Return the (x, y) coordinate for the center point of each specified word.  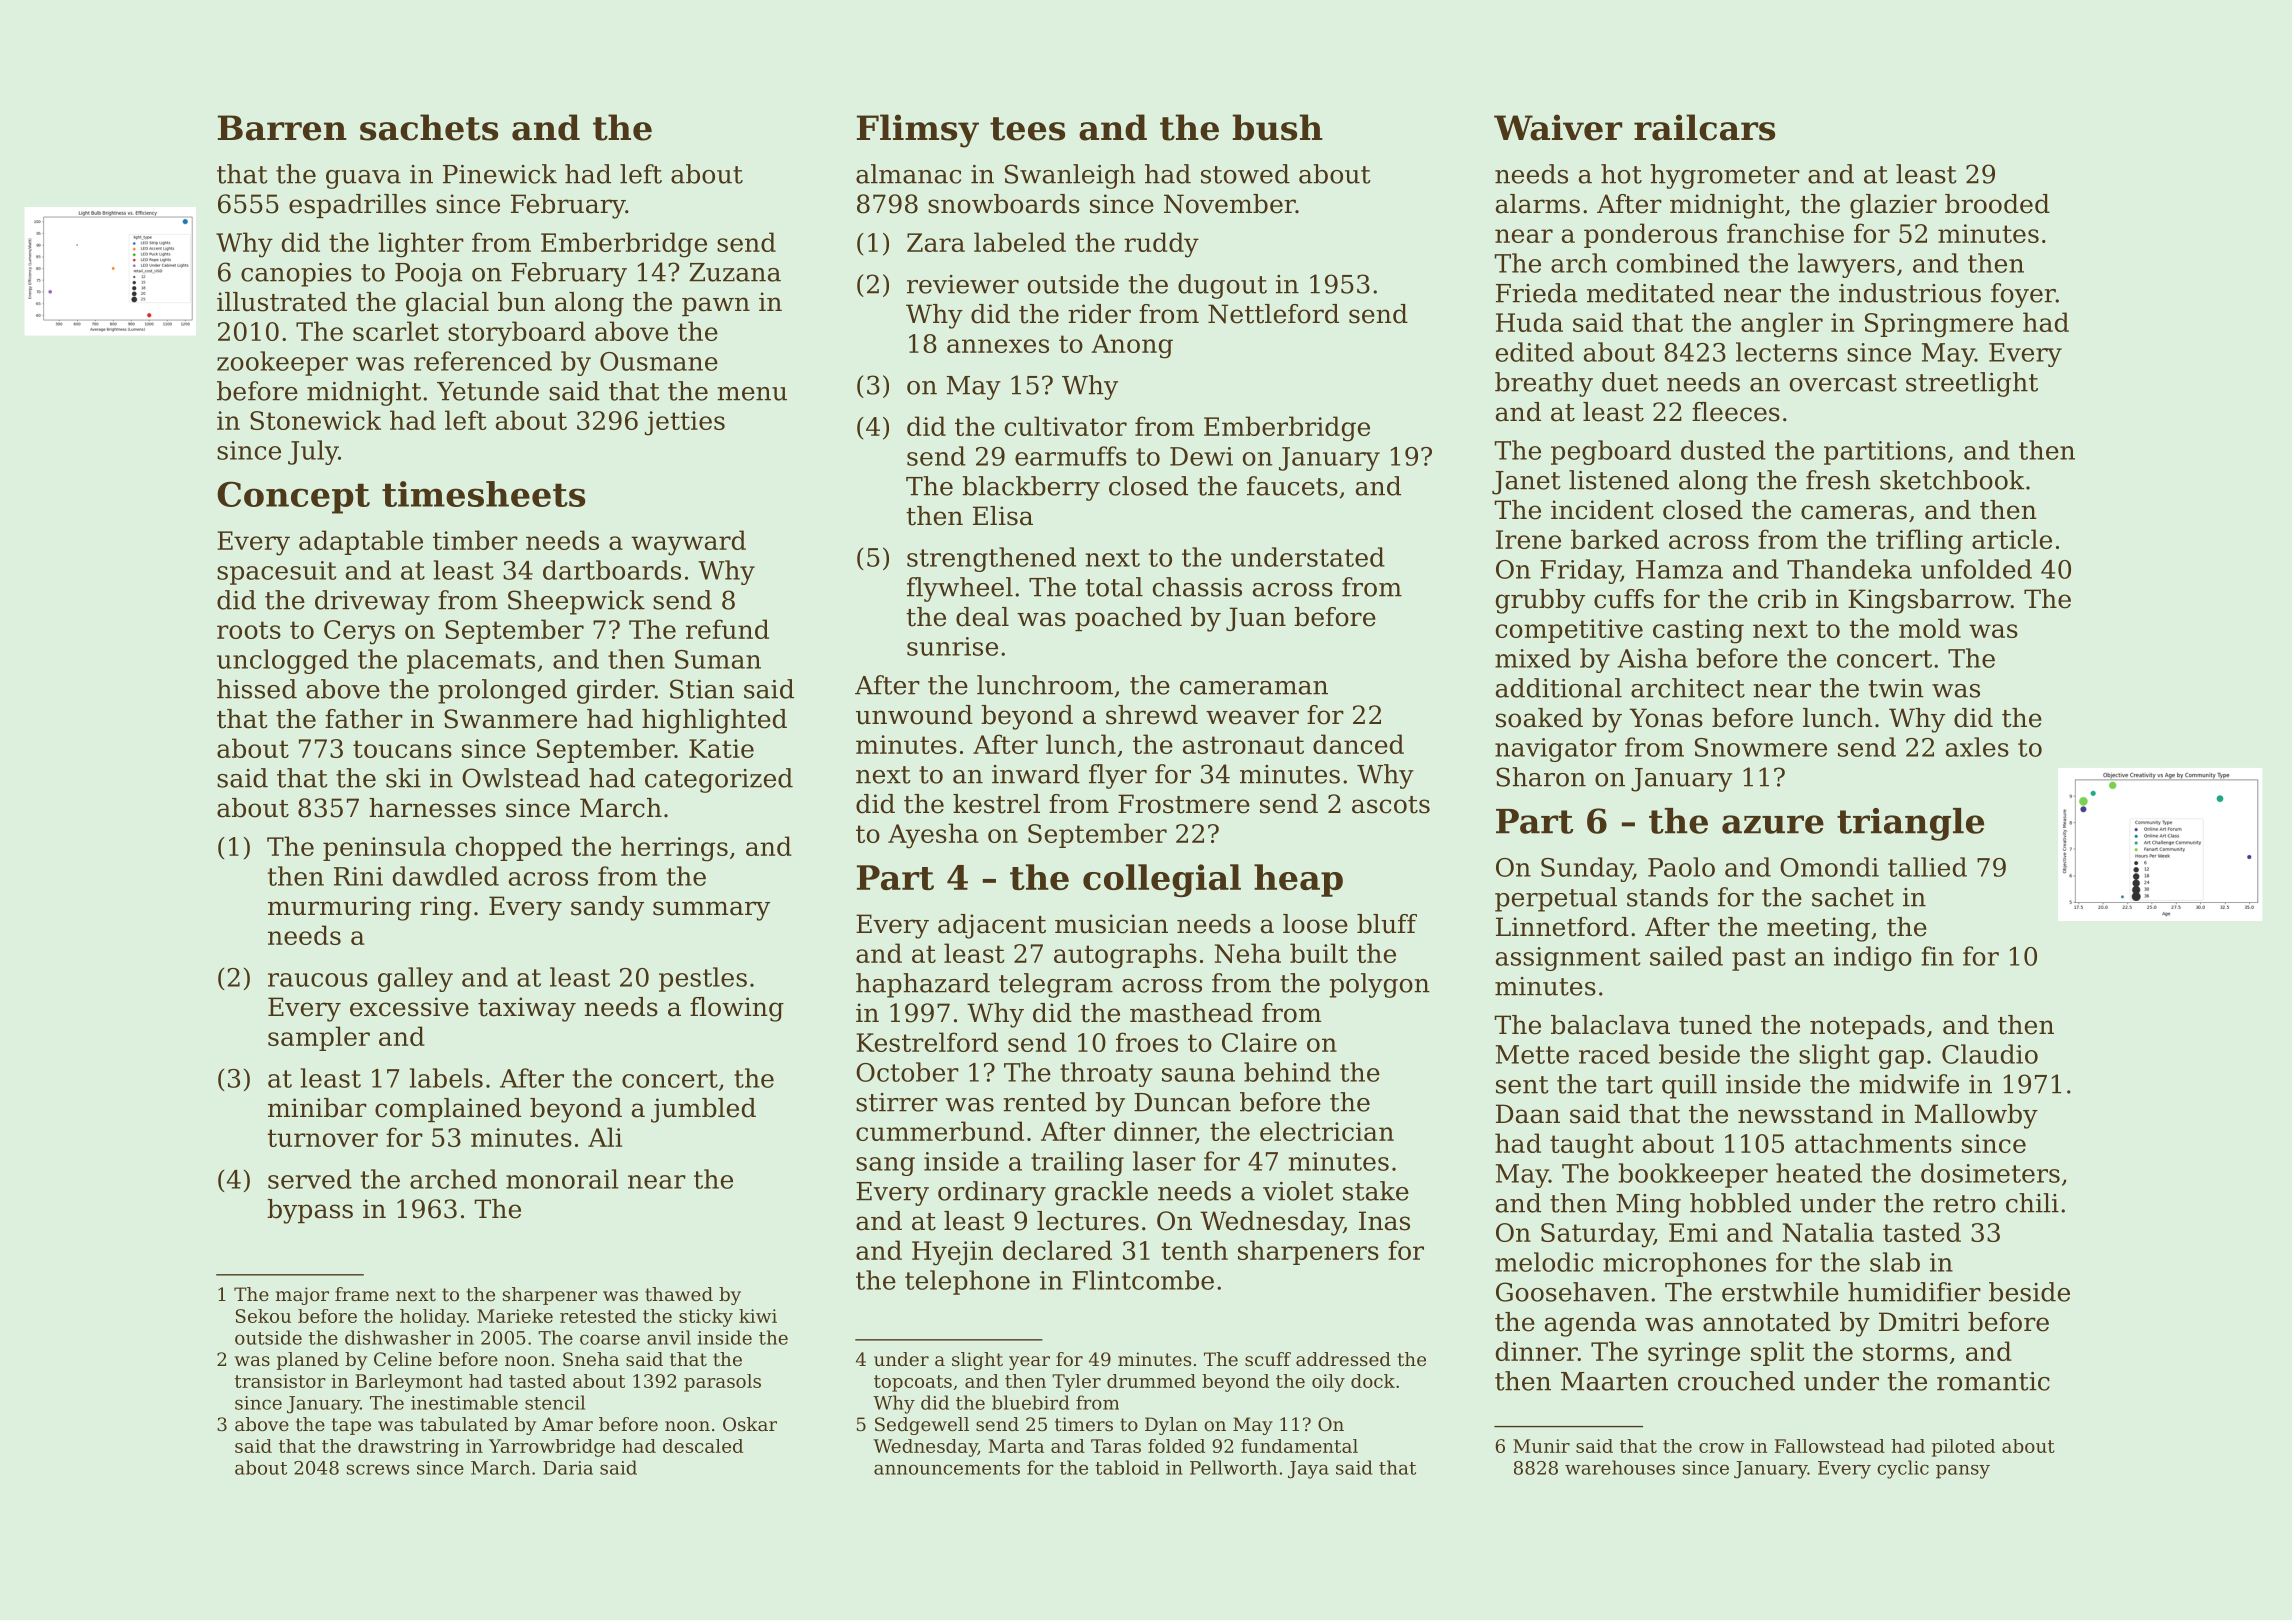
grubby (1540, 601)
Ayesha (933, 836)
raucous (318, 980)
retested (598, 1316)
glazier (1893, 206)
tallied (1927, 867)
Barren (282, 128)
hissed (257, 689)
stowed (1245, 174)
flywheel (960, 589)
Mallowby (1976, 1116)
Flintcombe (1143, 1280)
